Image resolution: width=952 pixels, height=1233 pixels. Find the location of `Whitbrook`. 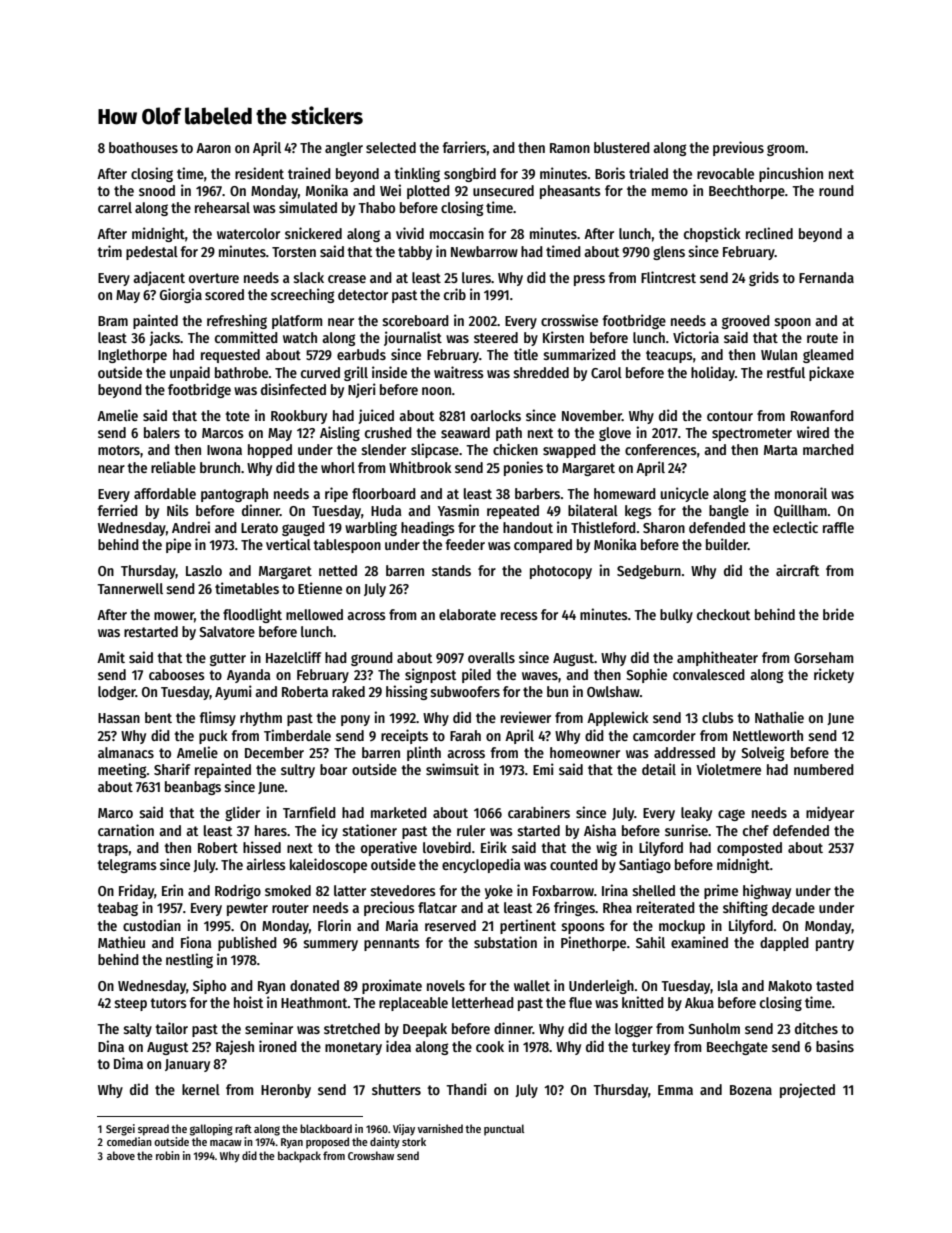

Whitbrook is located at coordinates (420, 467).
